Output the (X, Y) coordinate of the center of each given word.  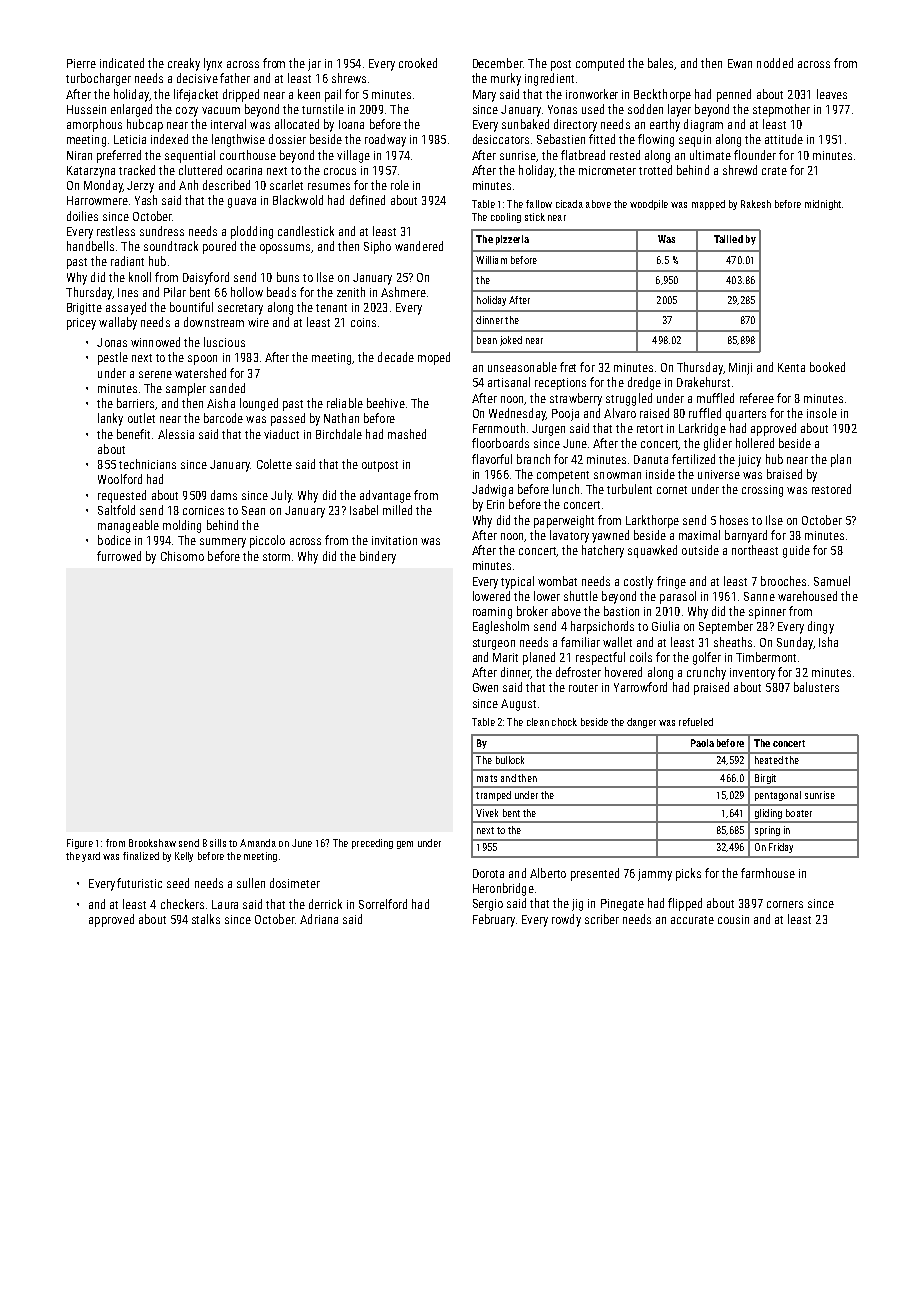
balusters (816, 687)
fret (568, 367)
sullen (251, 883)
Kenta (791, 367)
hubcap (145, 125)
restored (831, 489)
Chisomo (182, 556)
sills (218, 843)
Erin (495, 504)
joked (511, 341)
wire (258, 322)
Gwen (485, 687)
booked (827, 367)
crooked (418, 63)
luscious (224, 342)
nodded (775, 63)
